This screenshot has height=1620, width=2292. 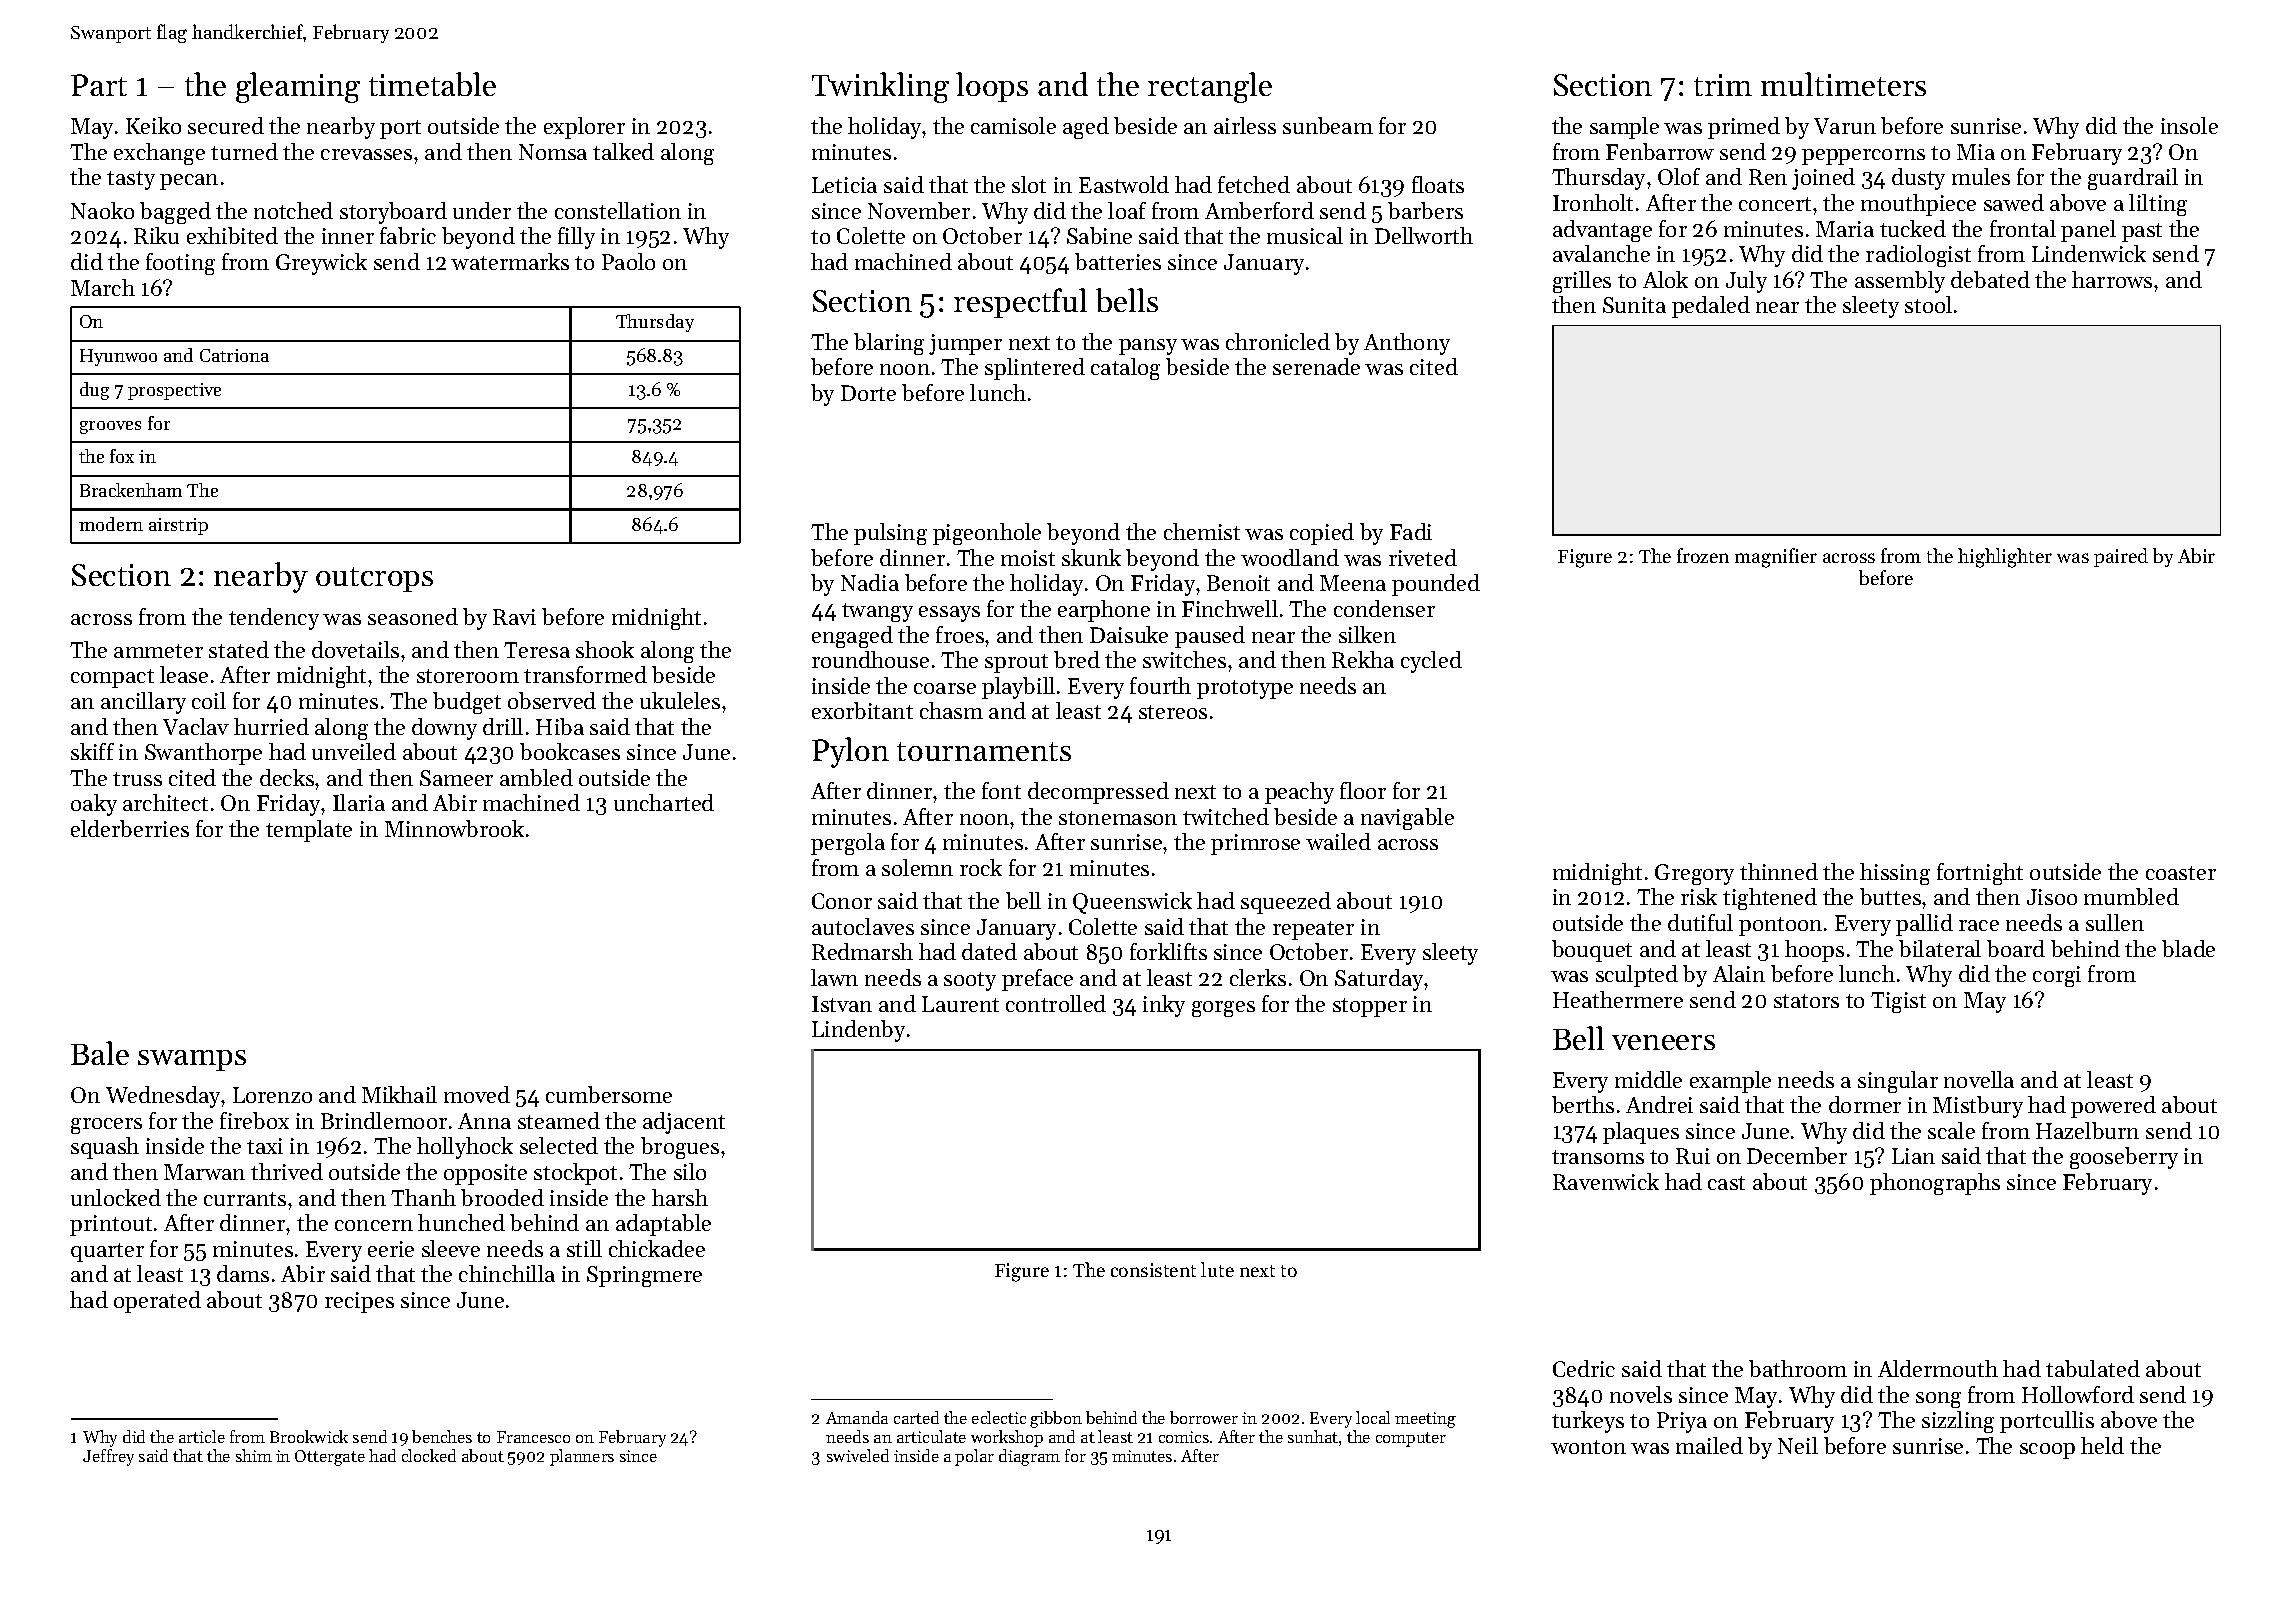 I want to click on Conor, so click(x=842, y=901).
